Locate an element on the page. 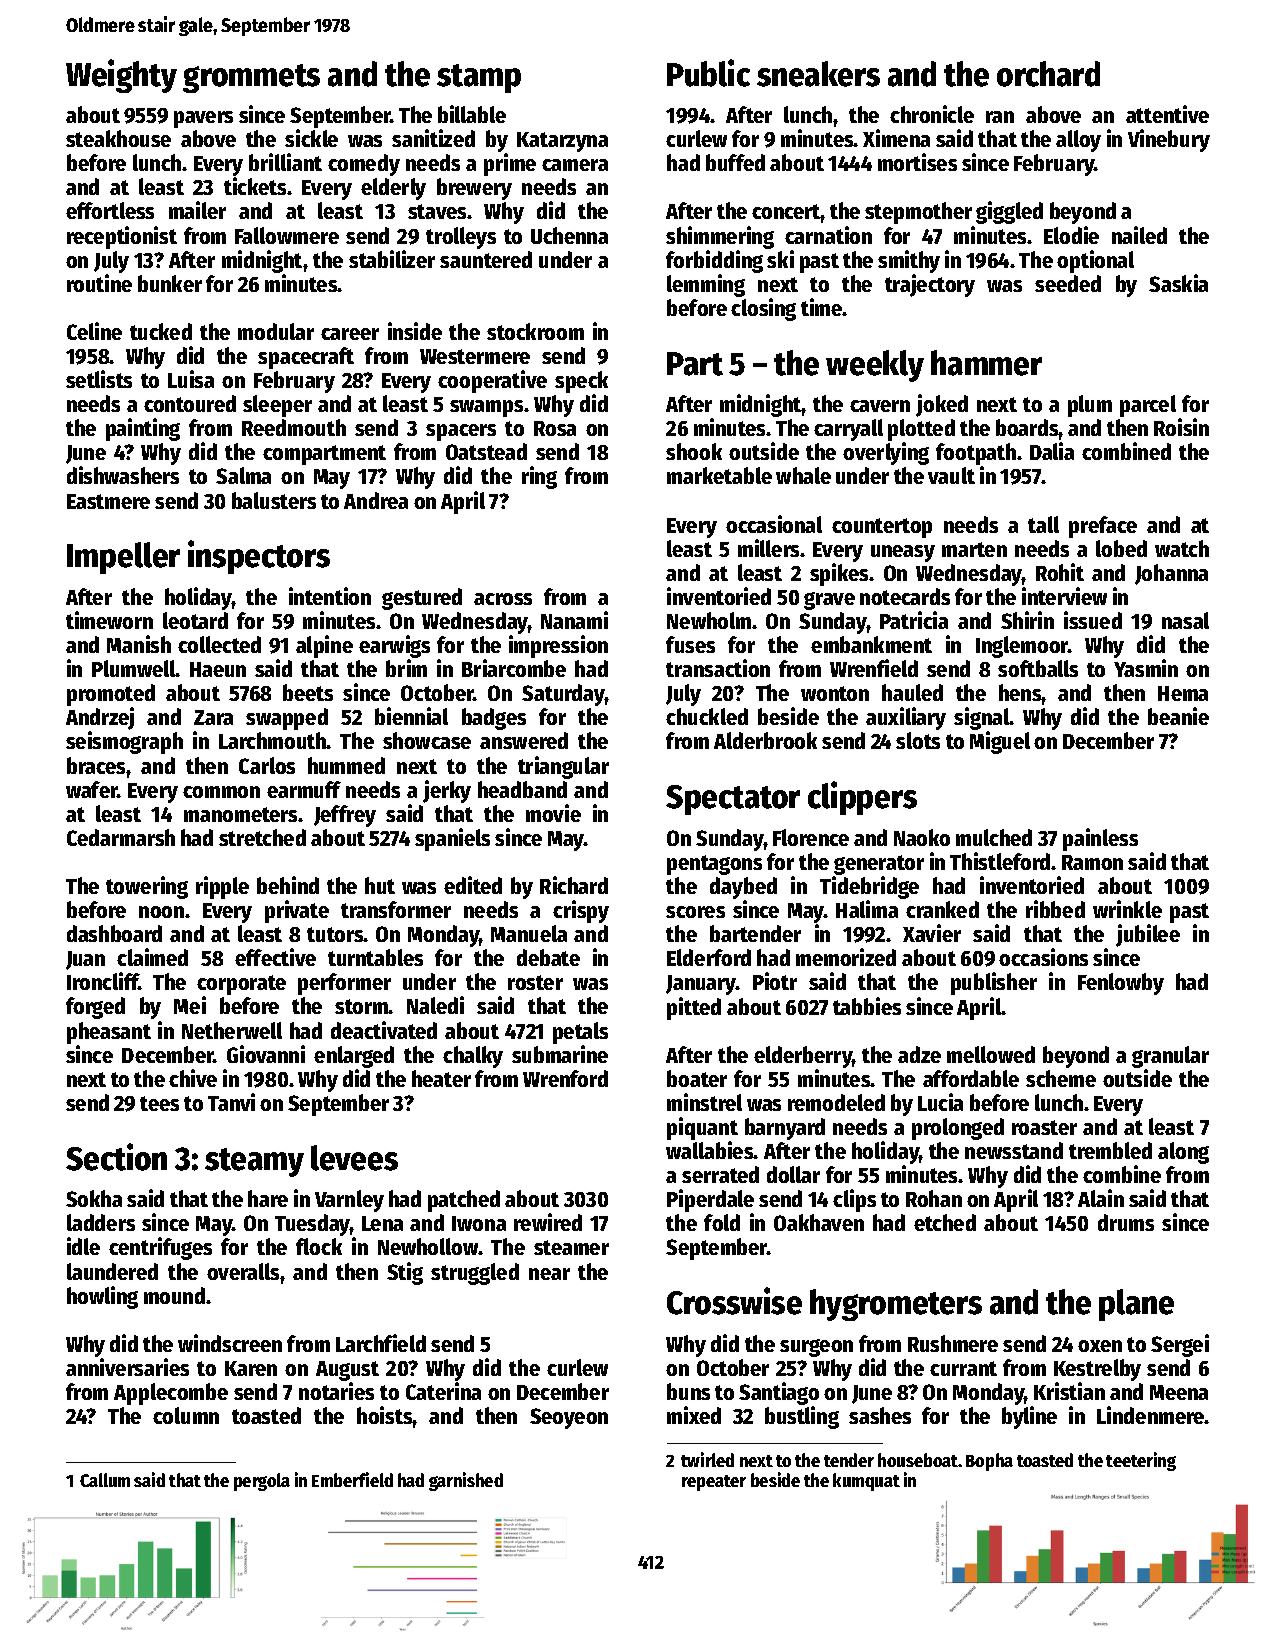 The height and width of the page is (1652, 1276). publisher is located at coordinates (994, 983).
